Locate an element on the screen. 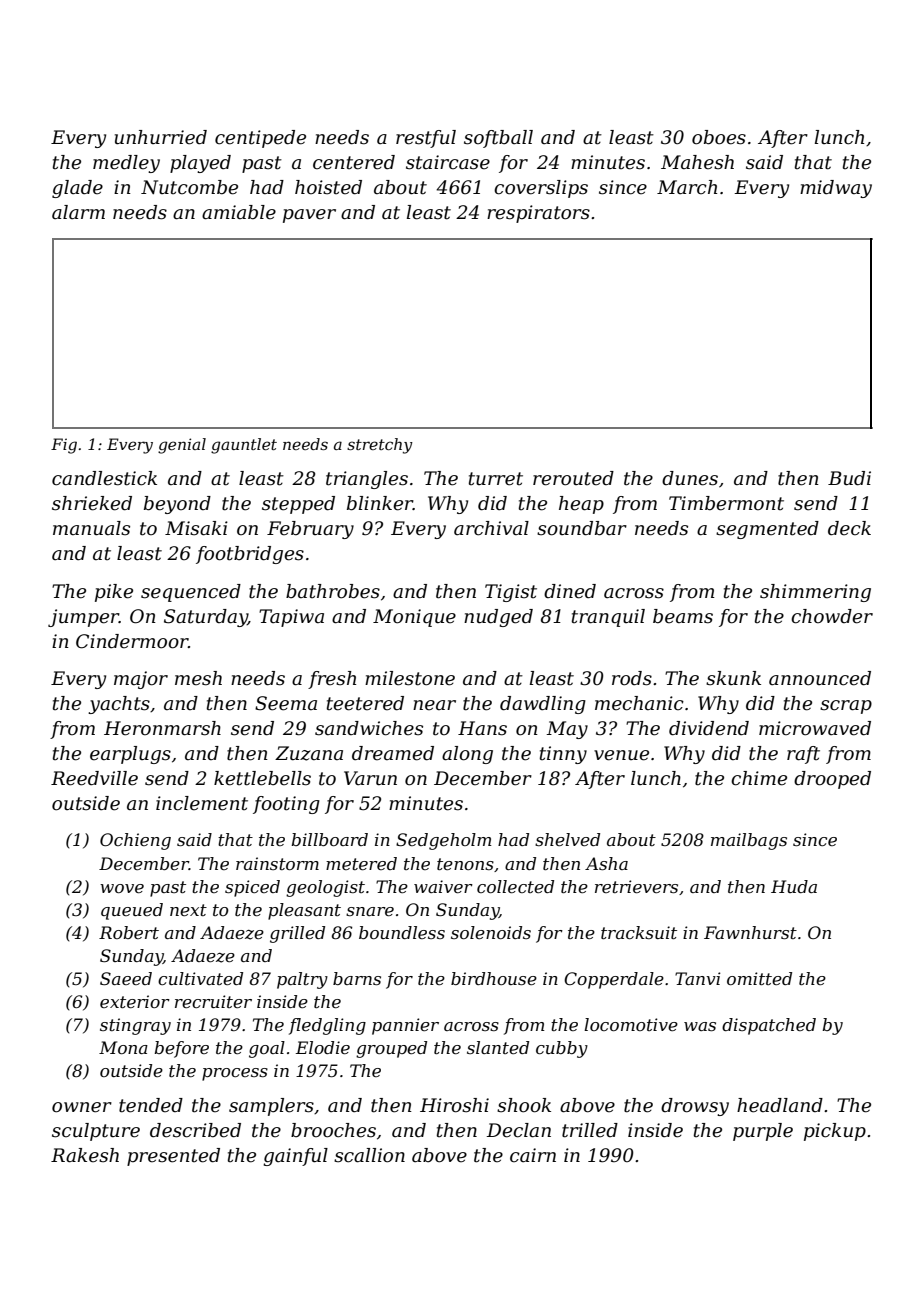 Image resolution: width=924 pixels, height=1314 pixels. presented is located at coordinates (173, 1157).
